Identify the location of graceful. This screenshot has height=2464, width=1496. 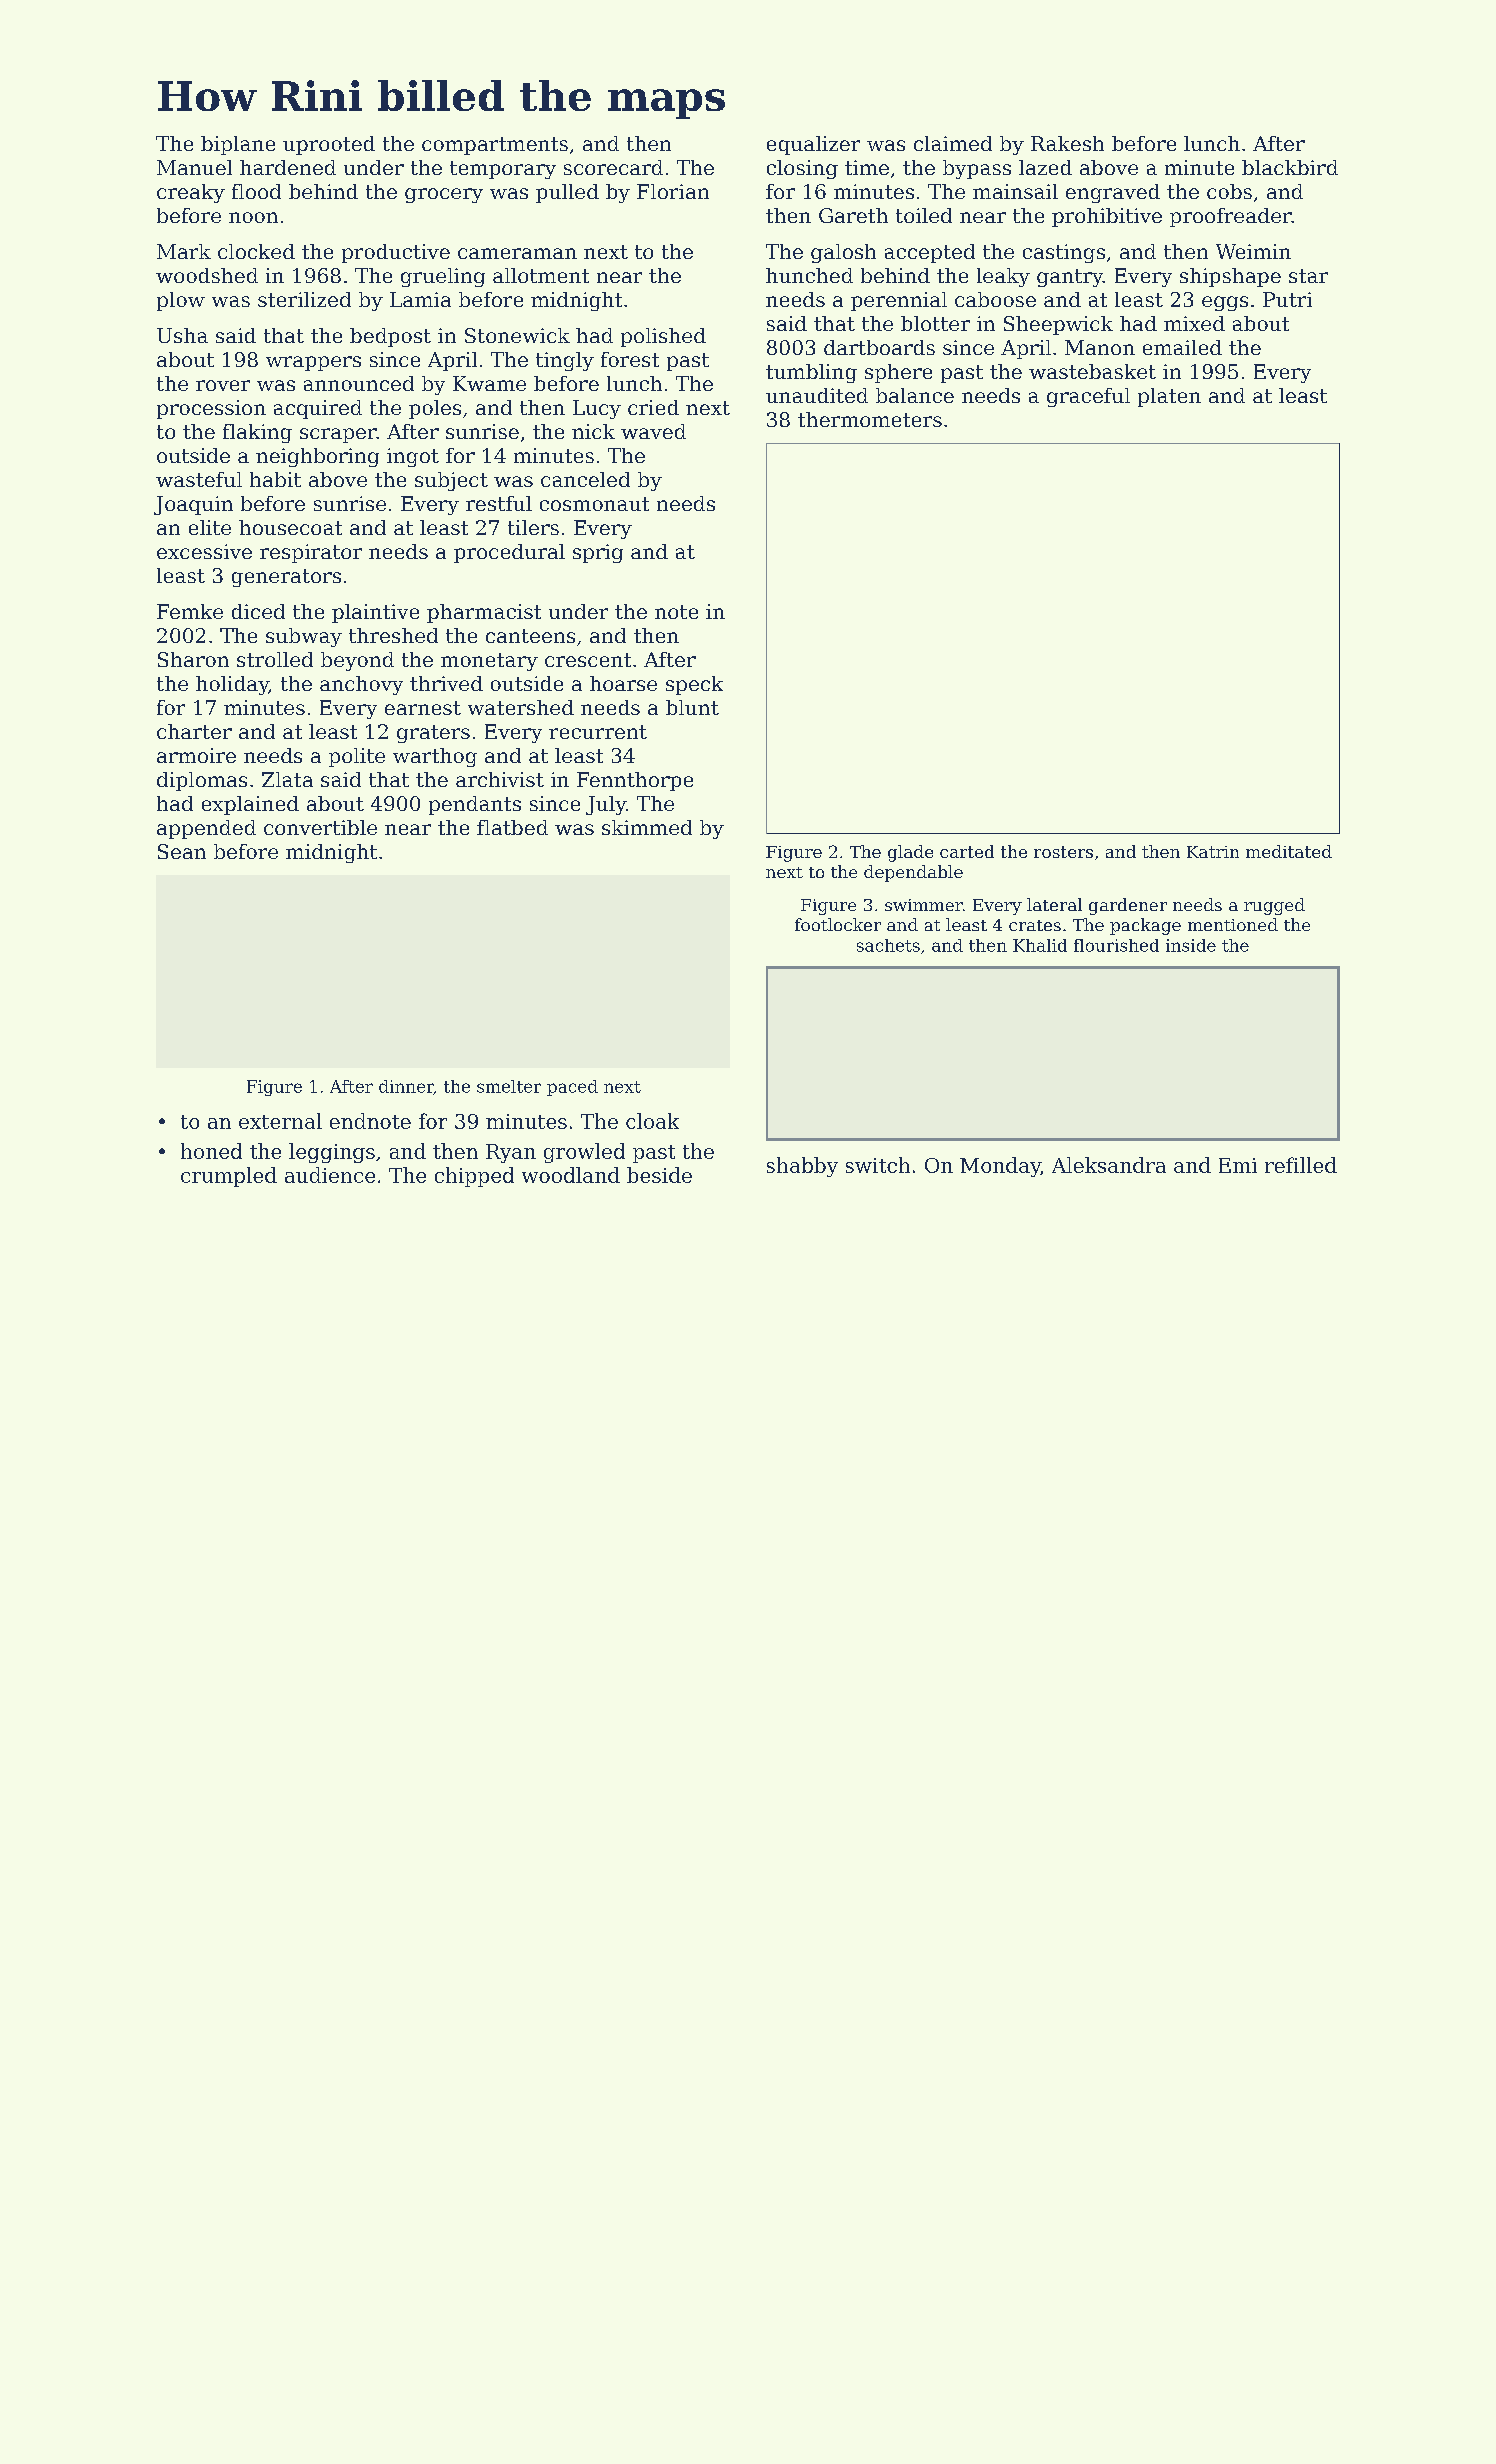
(1088, 397).
